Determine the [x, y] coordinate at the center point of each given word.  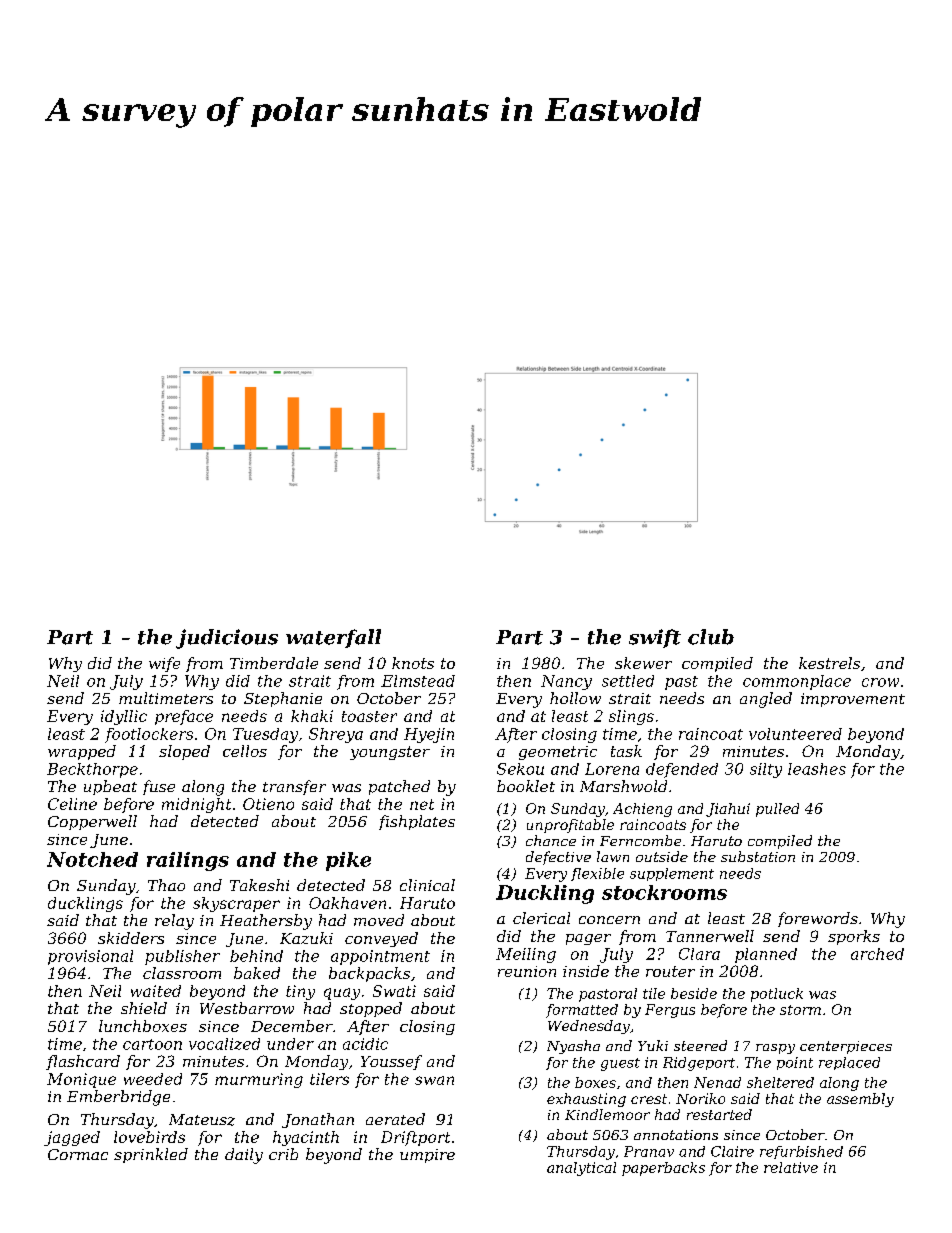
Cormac [78, 1154]
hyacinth [306, 1138]
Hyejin [429, 735]
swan [434, 1080]
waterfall [333, 638]
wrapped [82, 752]
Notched [92, 859]
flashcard [83, 1062]
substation [758, 856]
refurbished [801, 1152]
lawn [613, 856]
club [711, 637]
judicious [227, 639]
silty [766, 770]
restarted [719, 1114]
